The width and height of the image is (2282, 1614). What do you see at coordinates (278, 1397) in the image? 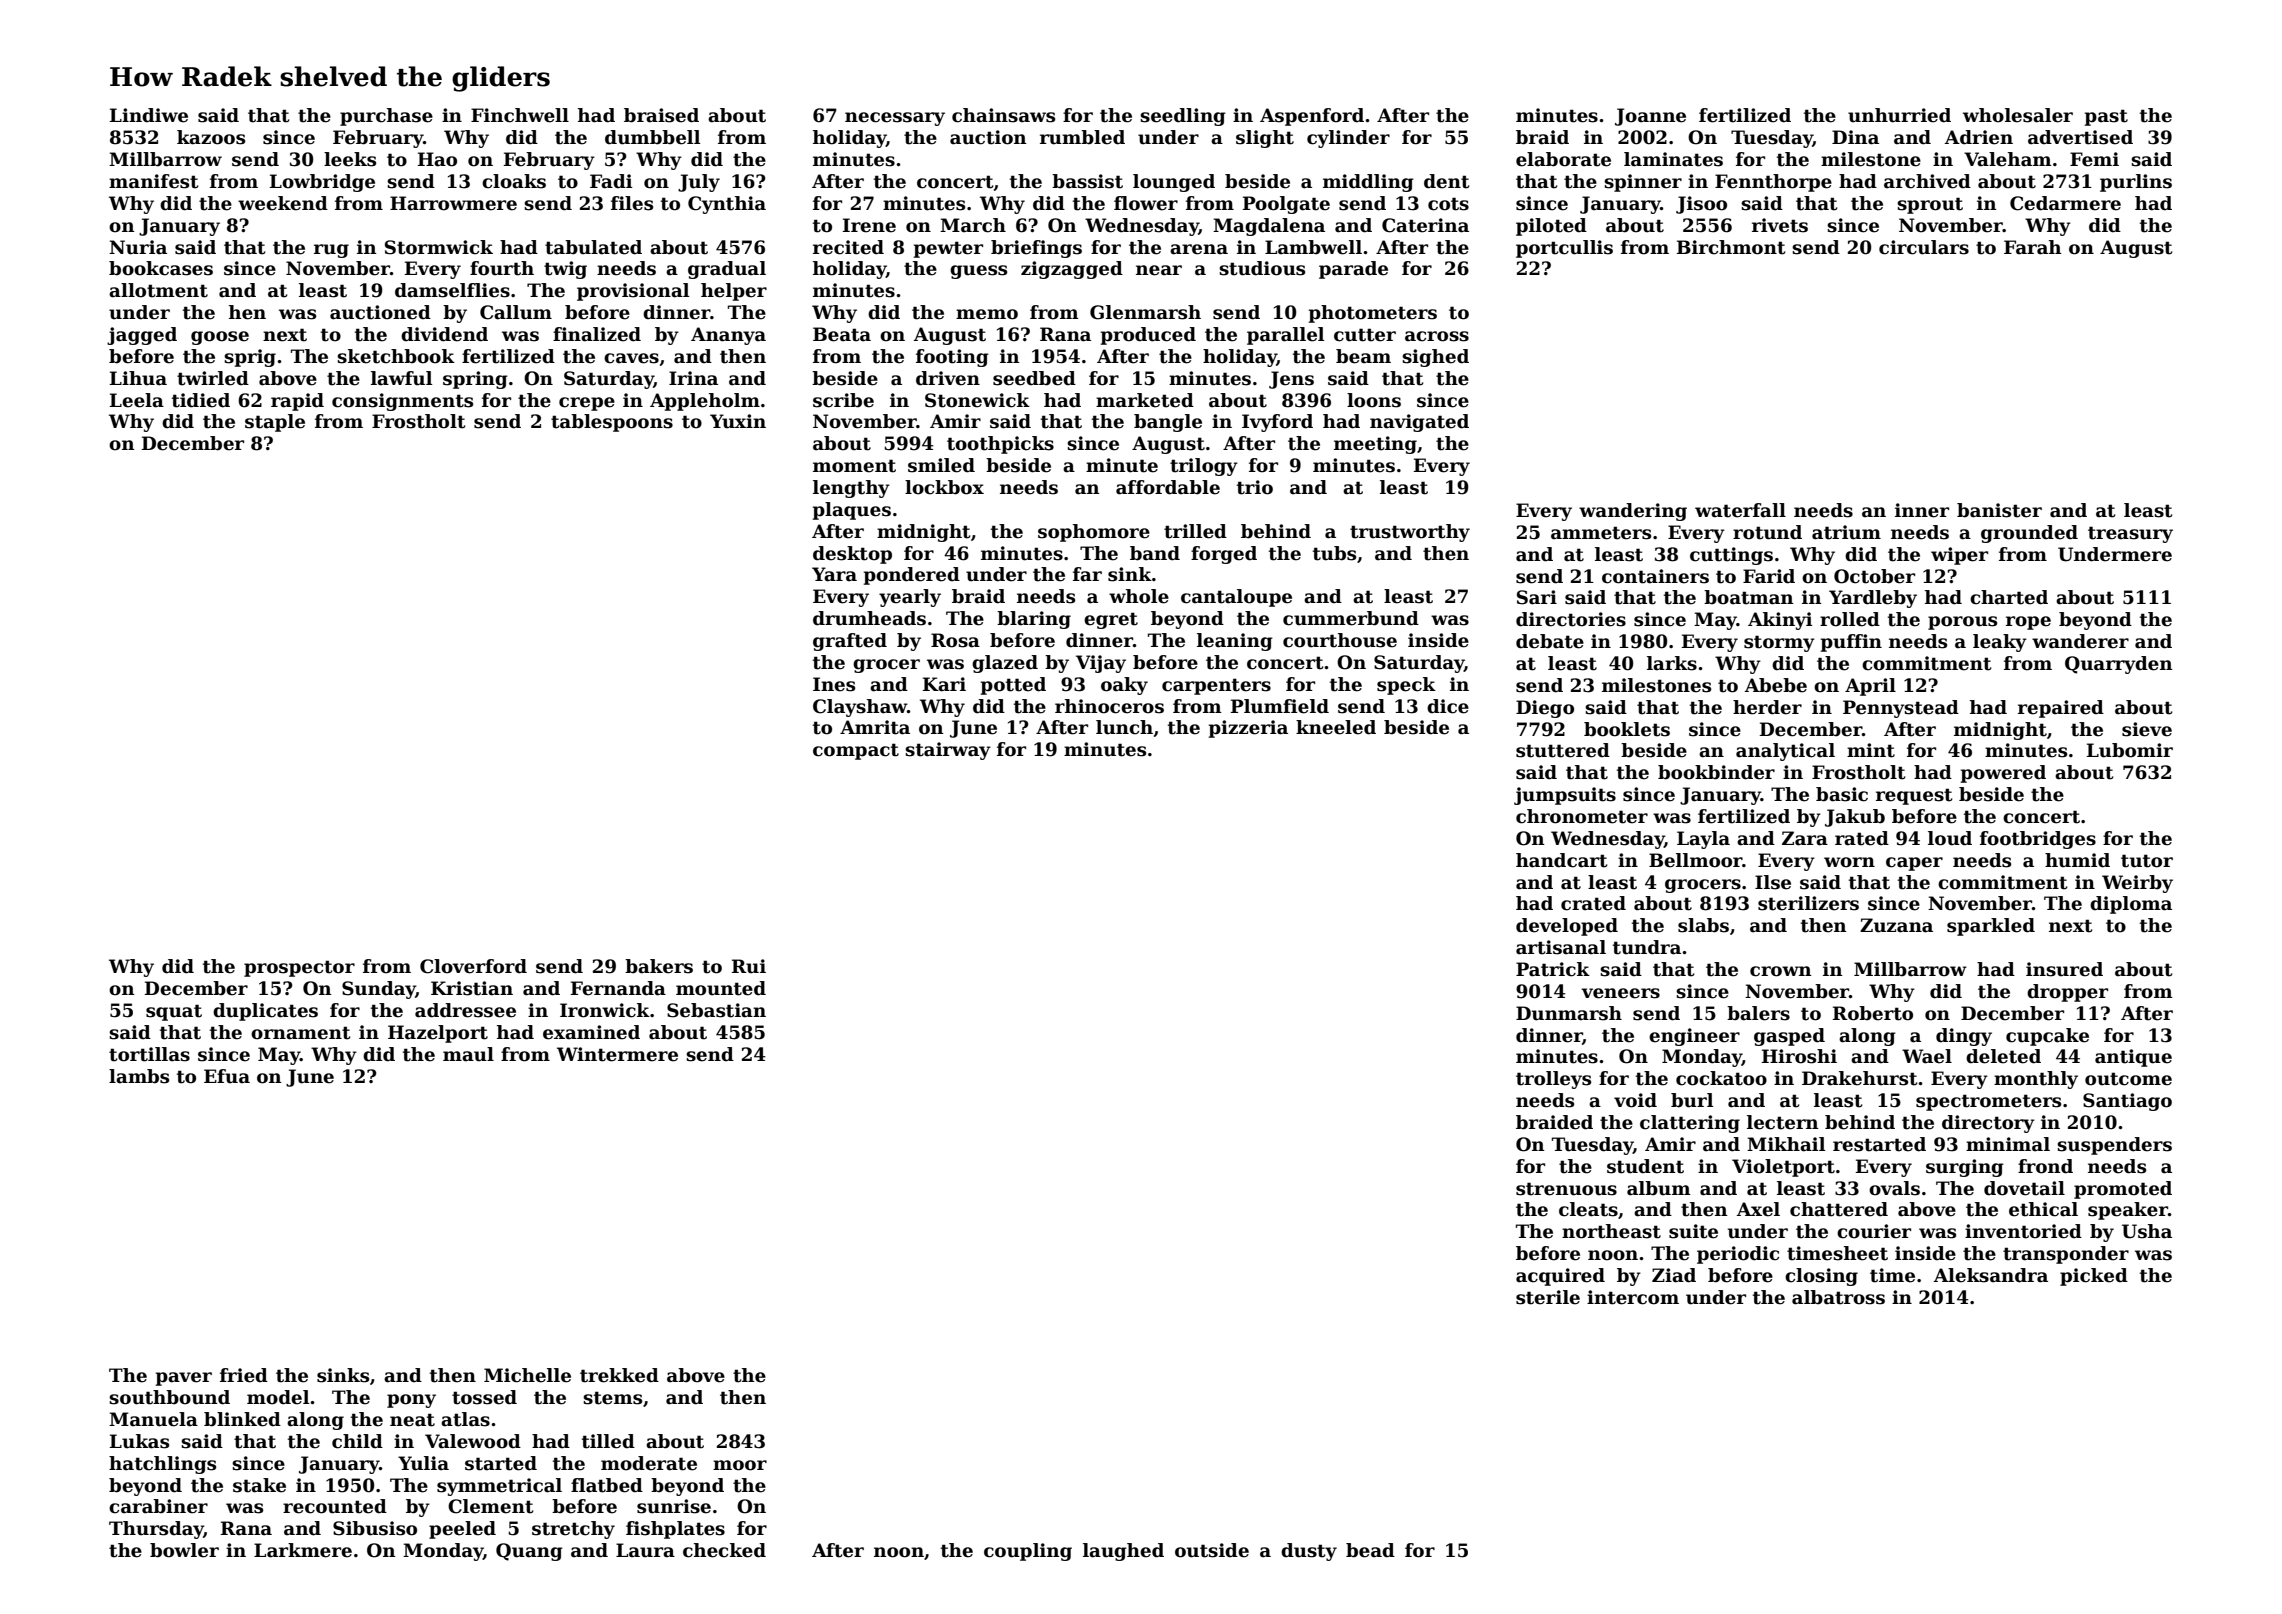
I see `model` at bounding box center [278, 1397].
